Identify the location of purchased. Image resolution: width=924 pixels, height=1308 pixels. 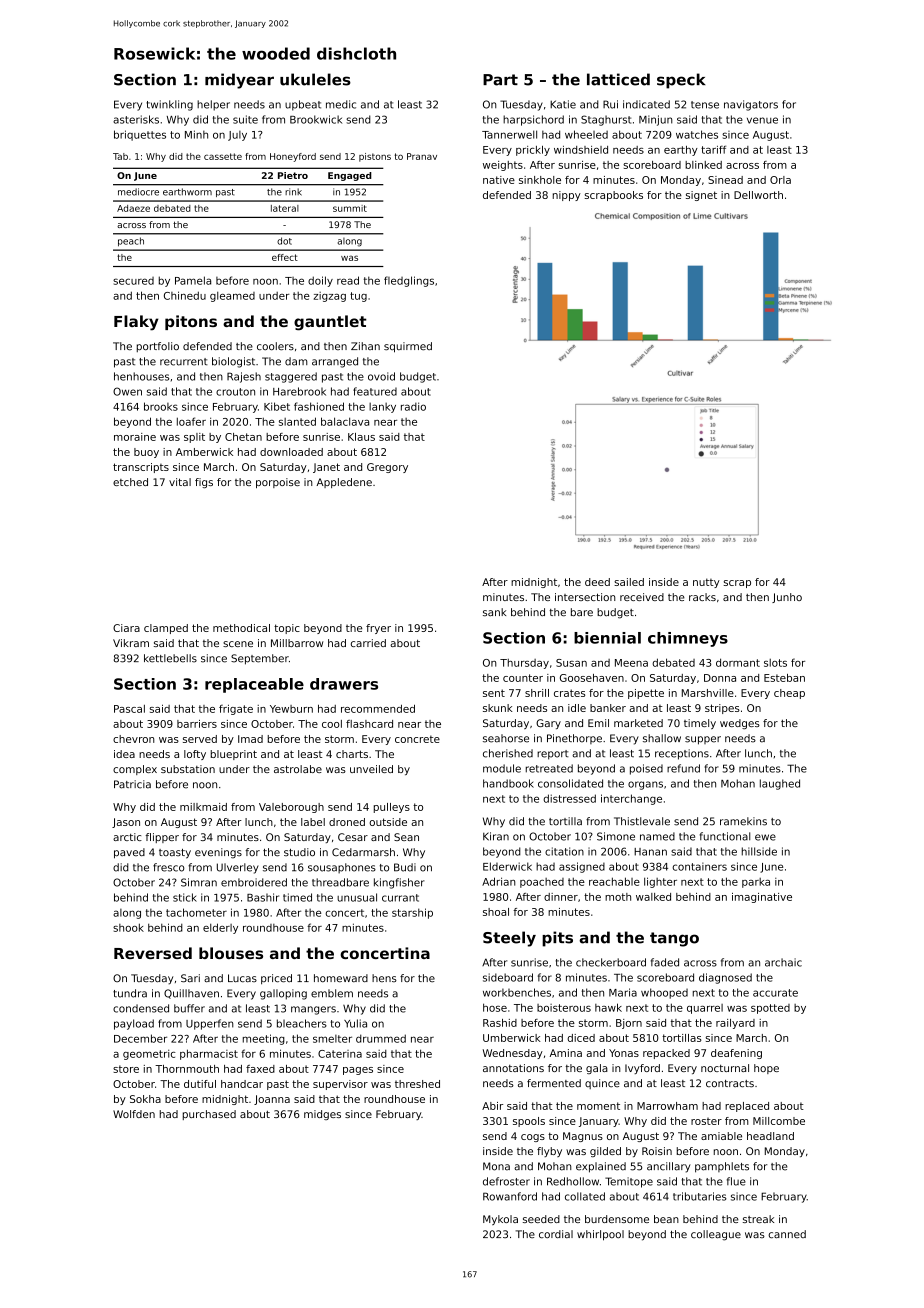
(209, 1115).
